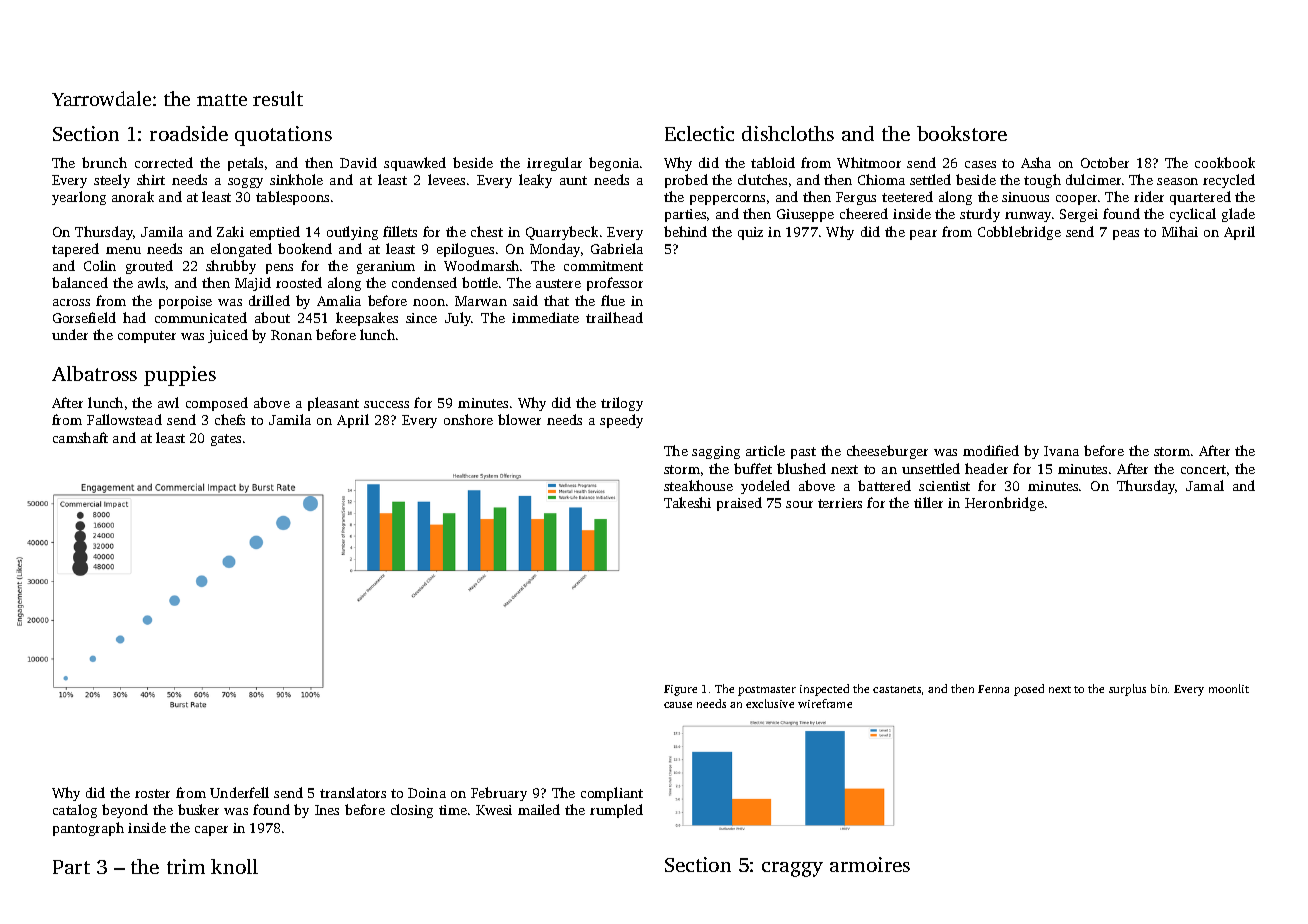  Describe the element at coordinates (678, 705) in the image. I see `cause` at that location.
